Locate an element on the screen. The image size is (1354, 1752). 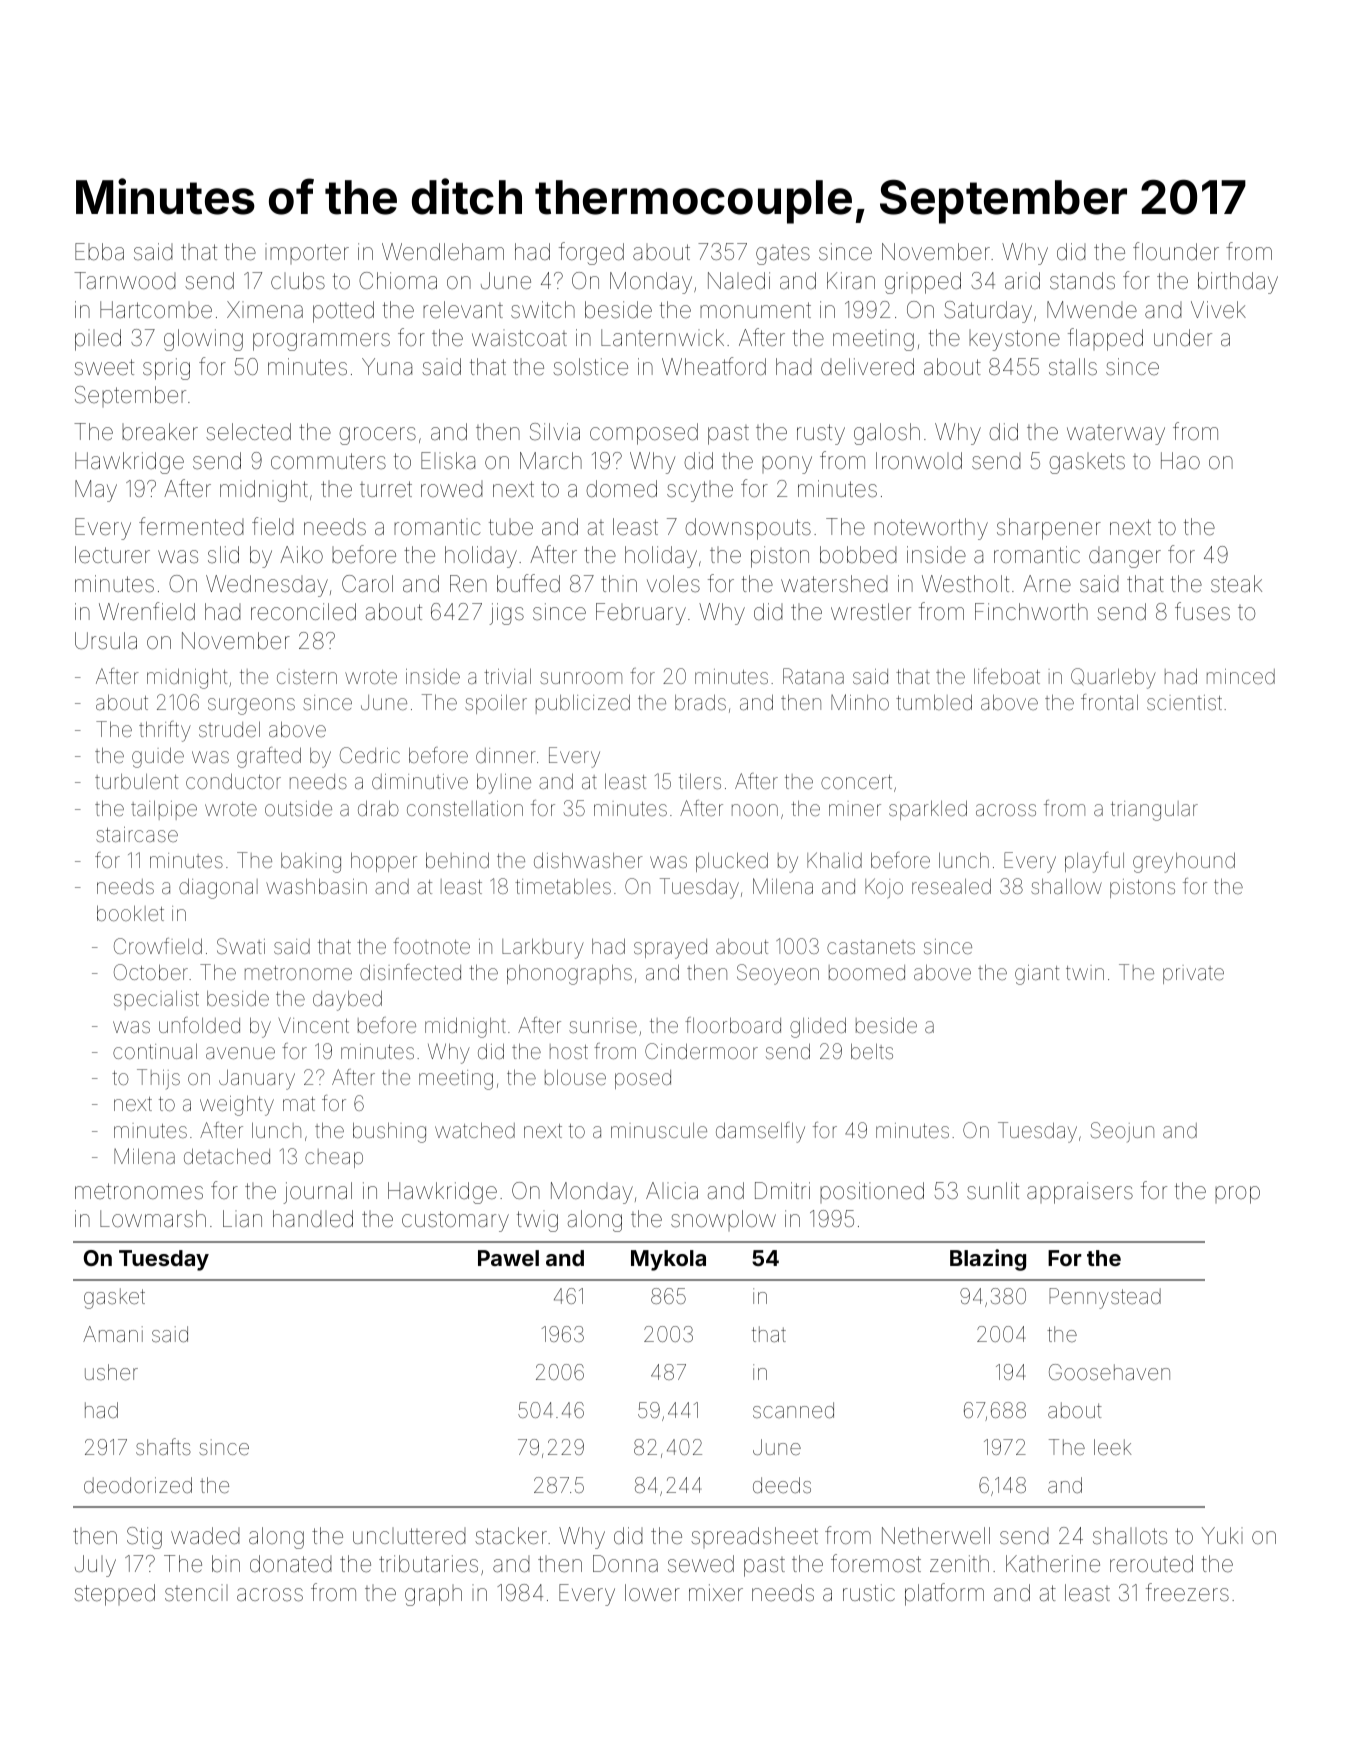
Mykola is located at coordinates (668, 1260).
